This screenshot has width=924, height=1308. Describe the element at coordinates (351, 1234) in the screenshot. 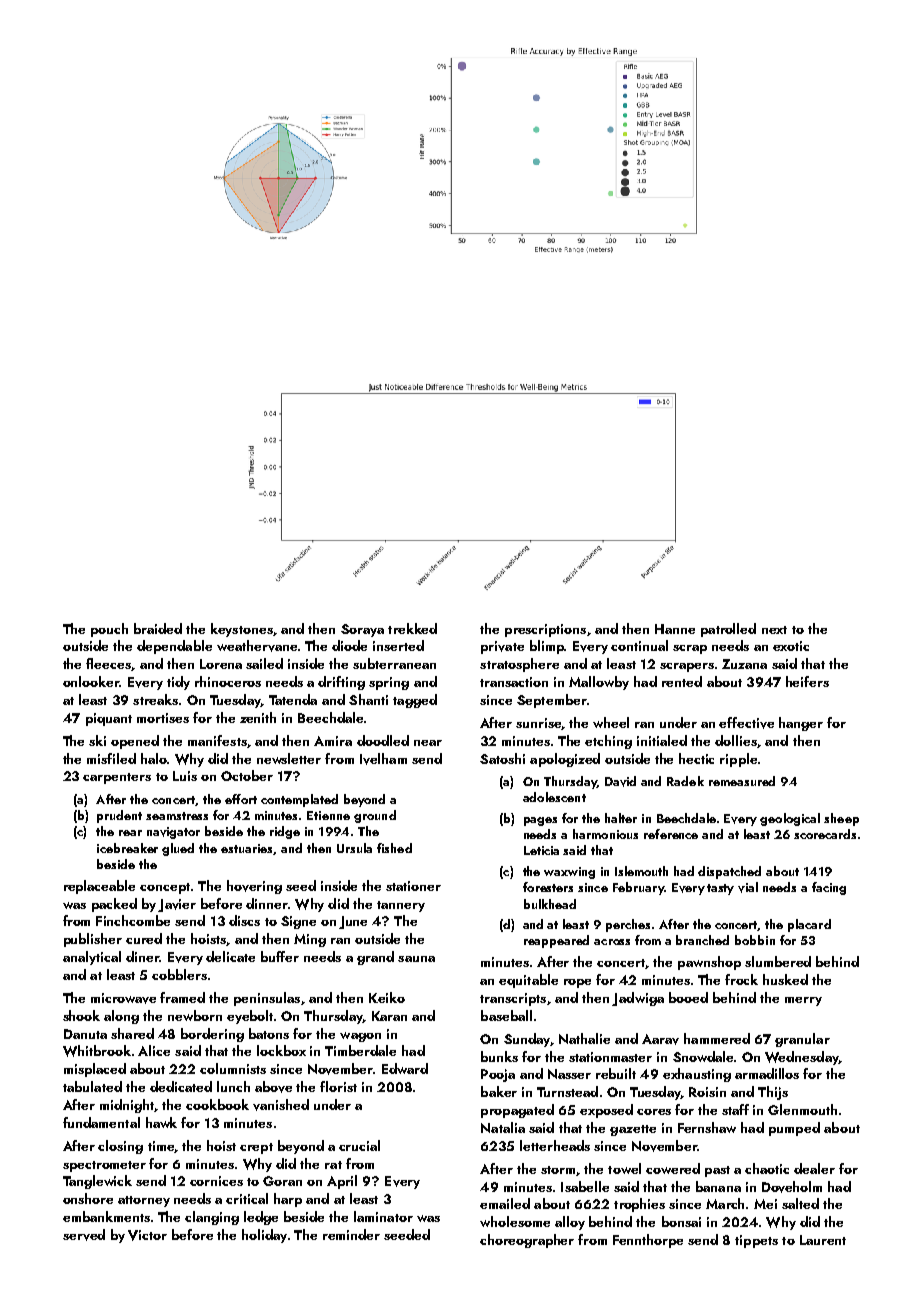

I see `reminder` at that location.
